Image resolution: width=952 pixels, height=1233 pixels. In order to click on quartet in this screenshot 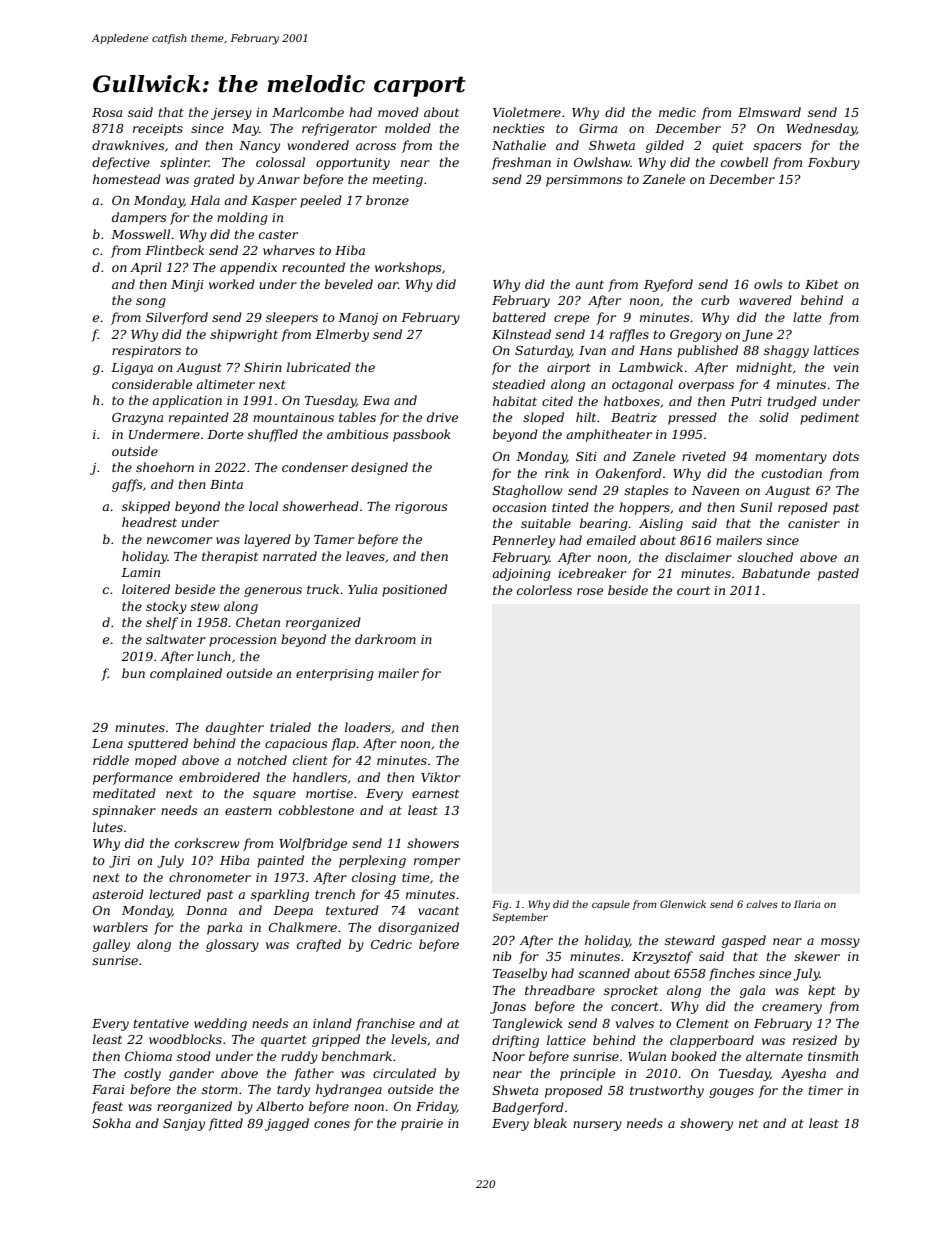, I will do `click(284, 1041)`.
